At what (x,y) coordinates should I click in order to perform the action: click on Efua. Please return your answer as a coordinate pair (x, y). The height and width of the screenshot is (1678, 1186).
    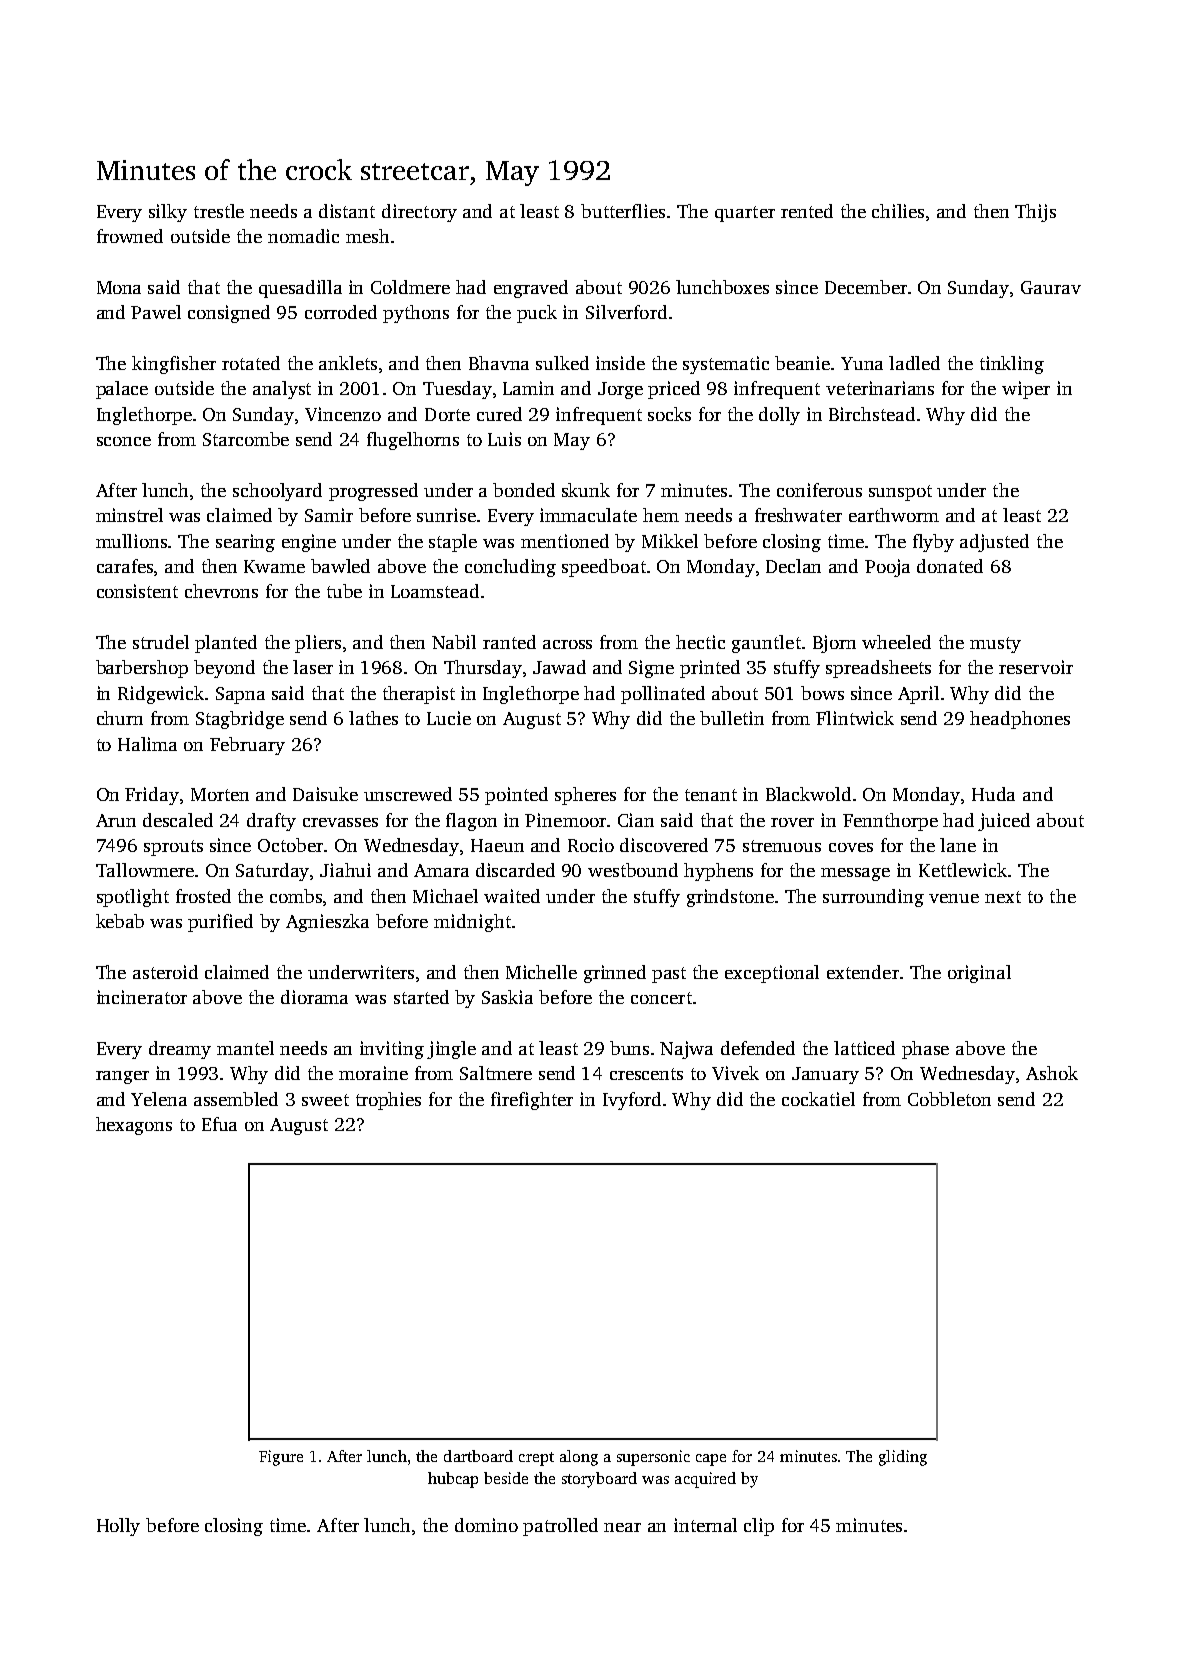
    Looking at the image, I should click on (219, 1124).
